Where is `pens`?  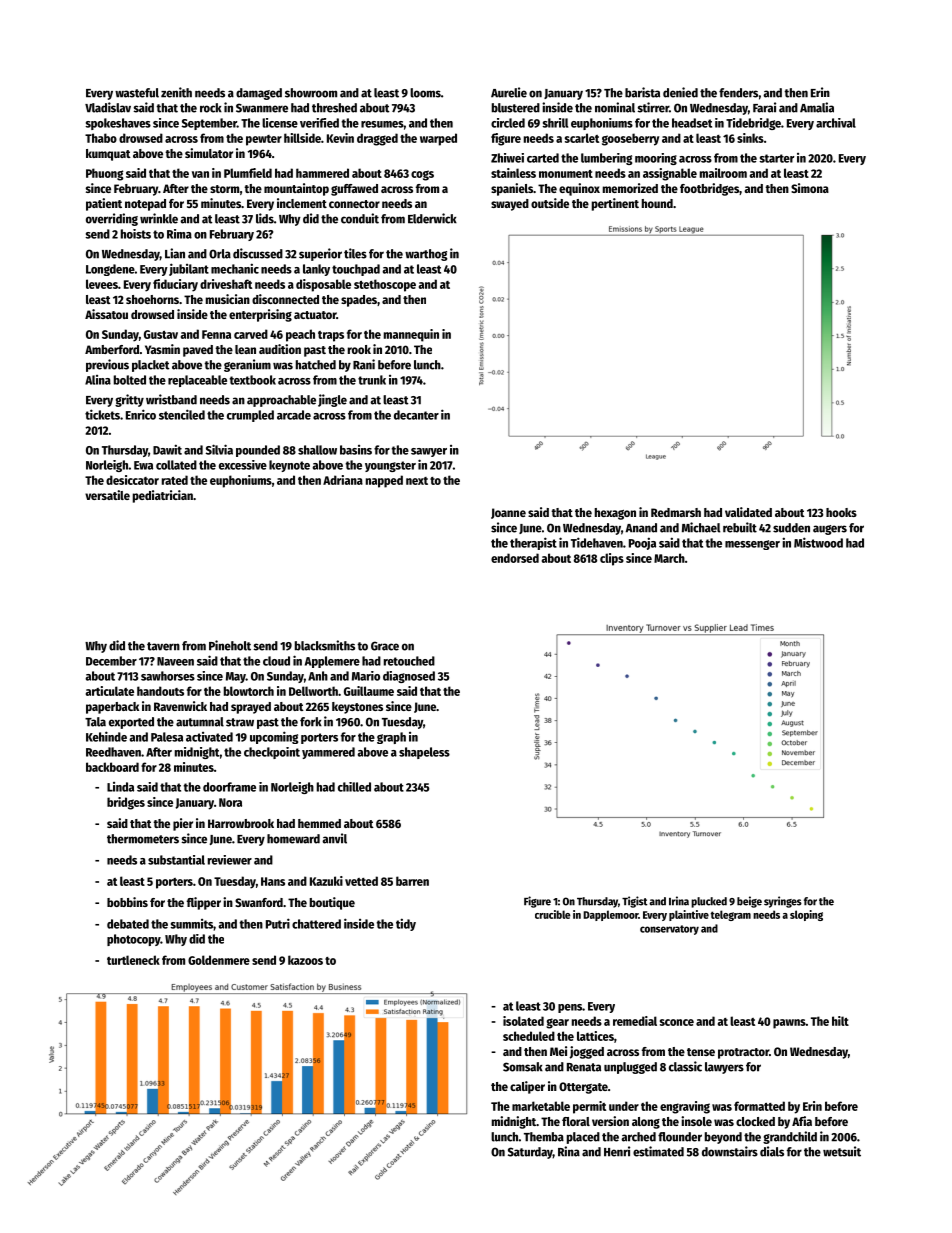
pens is located at coordinates (570, 1008).
